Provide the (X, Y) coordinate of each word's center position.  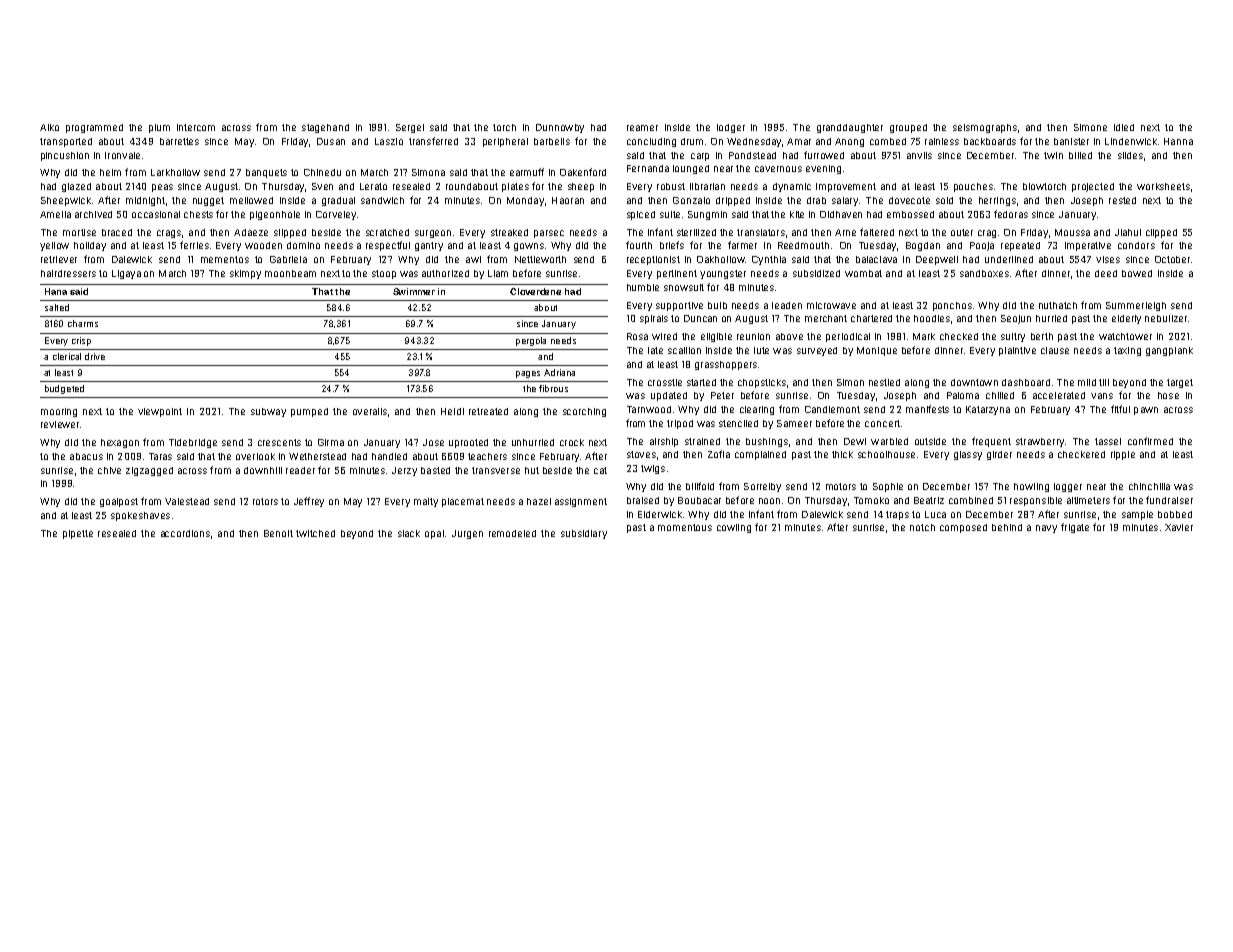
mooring (59, 412)
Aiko (49, 127)
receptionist (653, 260)
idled (1124, 127)
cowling (734, 528)
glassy (968, 455)
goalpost (119, 502)
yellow (54, 246)
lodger (731, 128)
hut (532, 470)
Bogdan (923, 246)
